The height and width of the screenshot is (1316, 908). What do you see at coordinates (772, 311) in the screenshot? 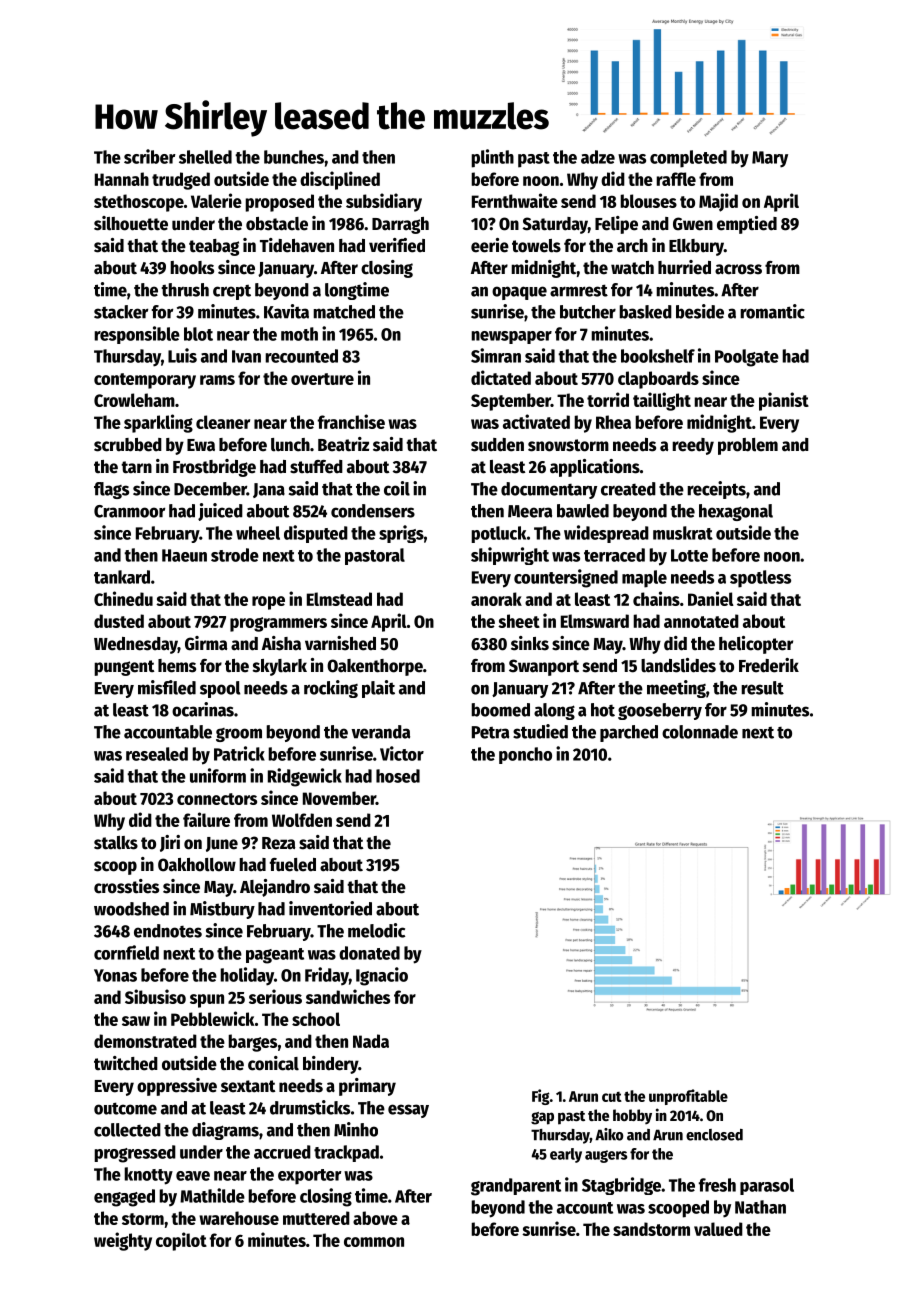
I see `romantic` at bounding box center [772, 311].
